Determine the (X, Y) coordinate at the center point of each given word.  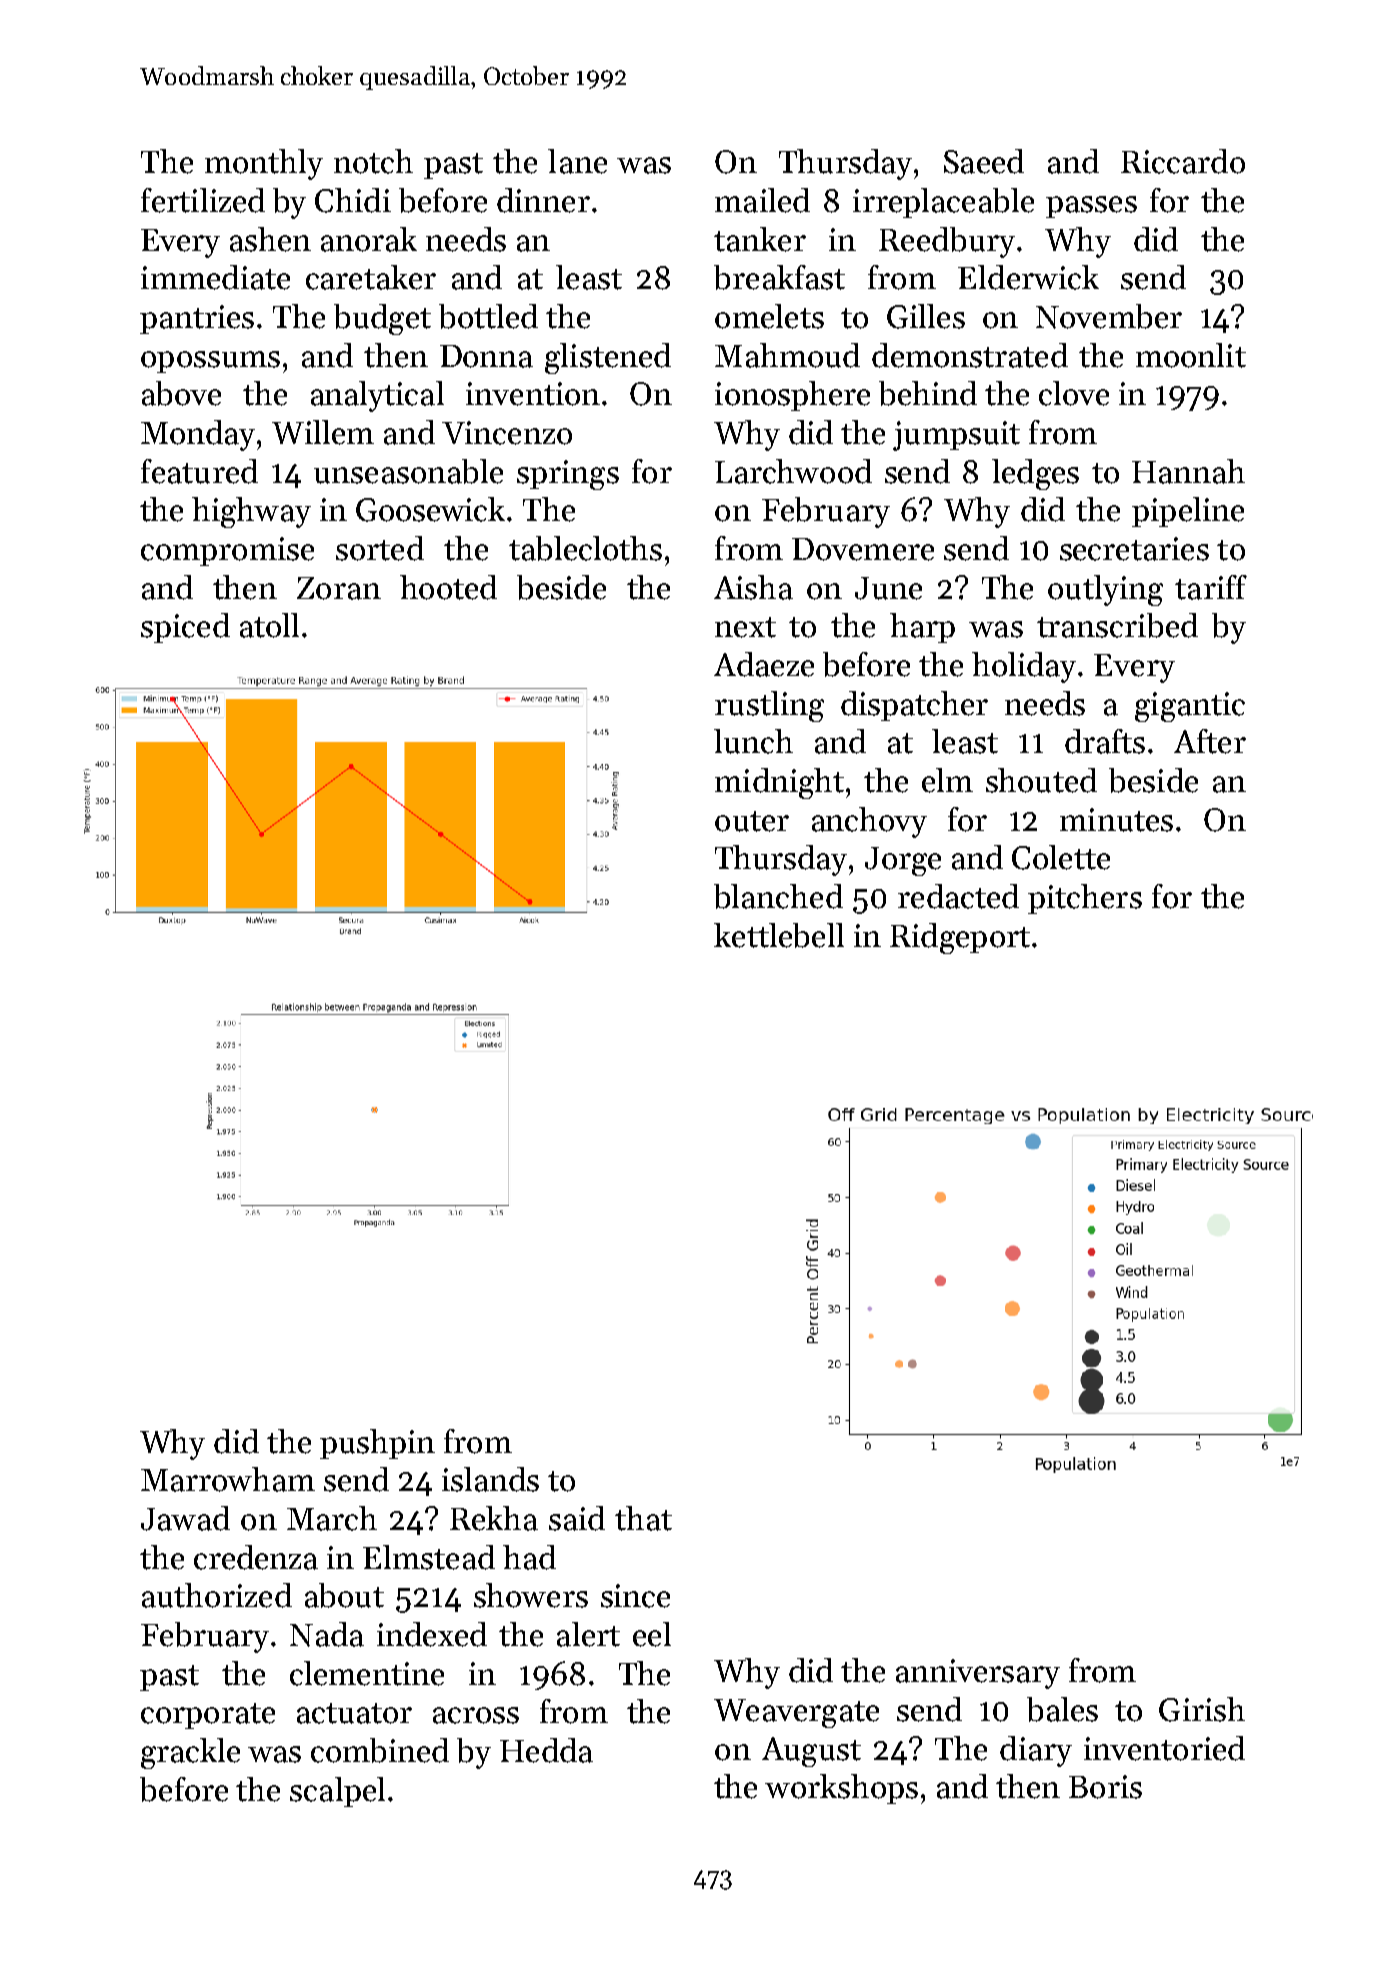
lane (577, 161)
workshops (841, 1789)
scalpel (337, 1792)
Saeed (984, 161)
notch (373, 161)
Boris (1105, 1787)
